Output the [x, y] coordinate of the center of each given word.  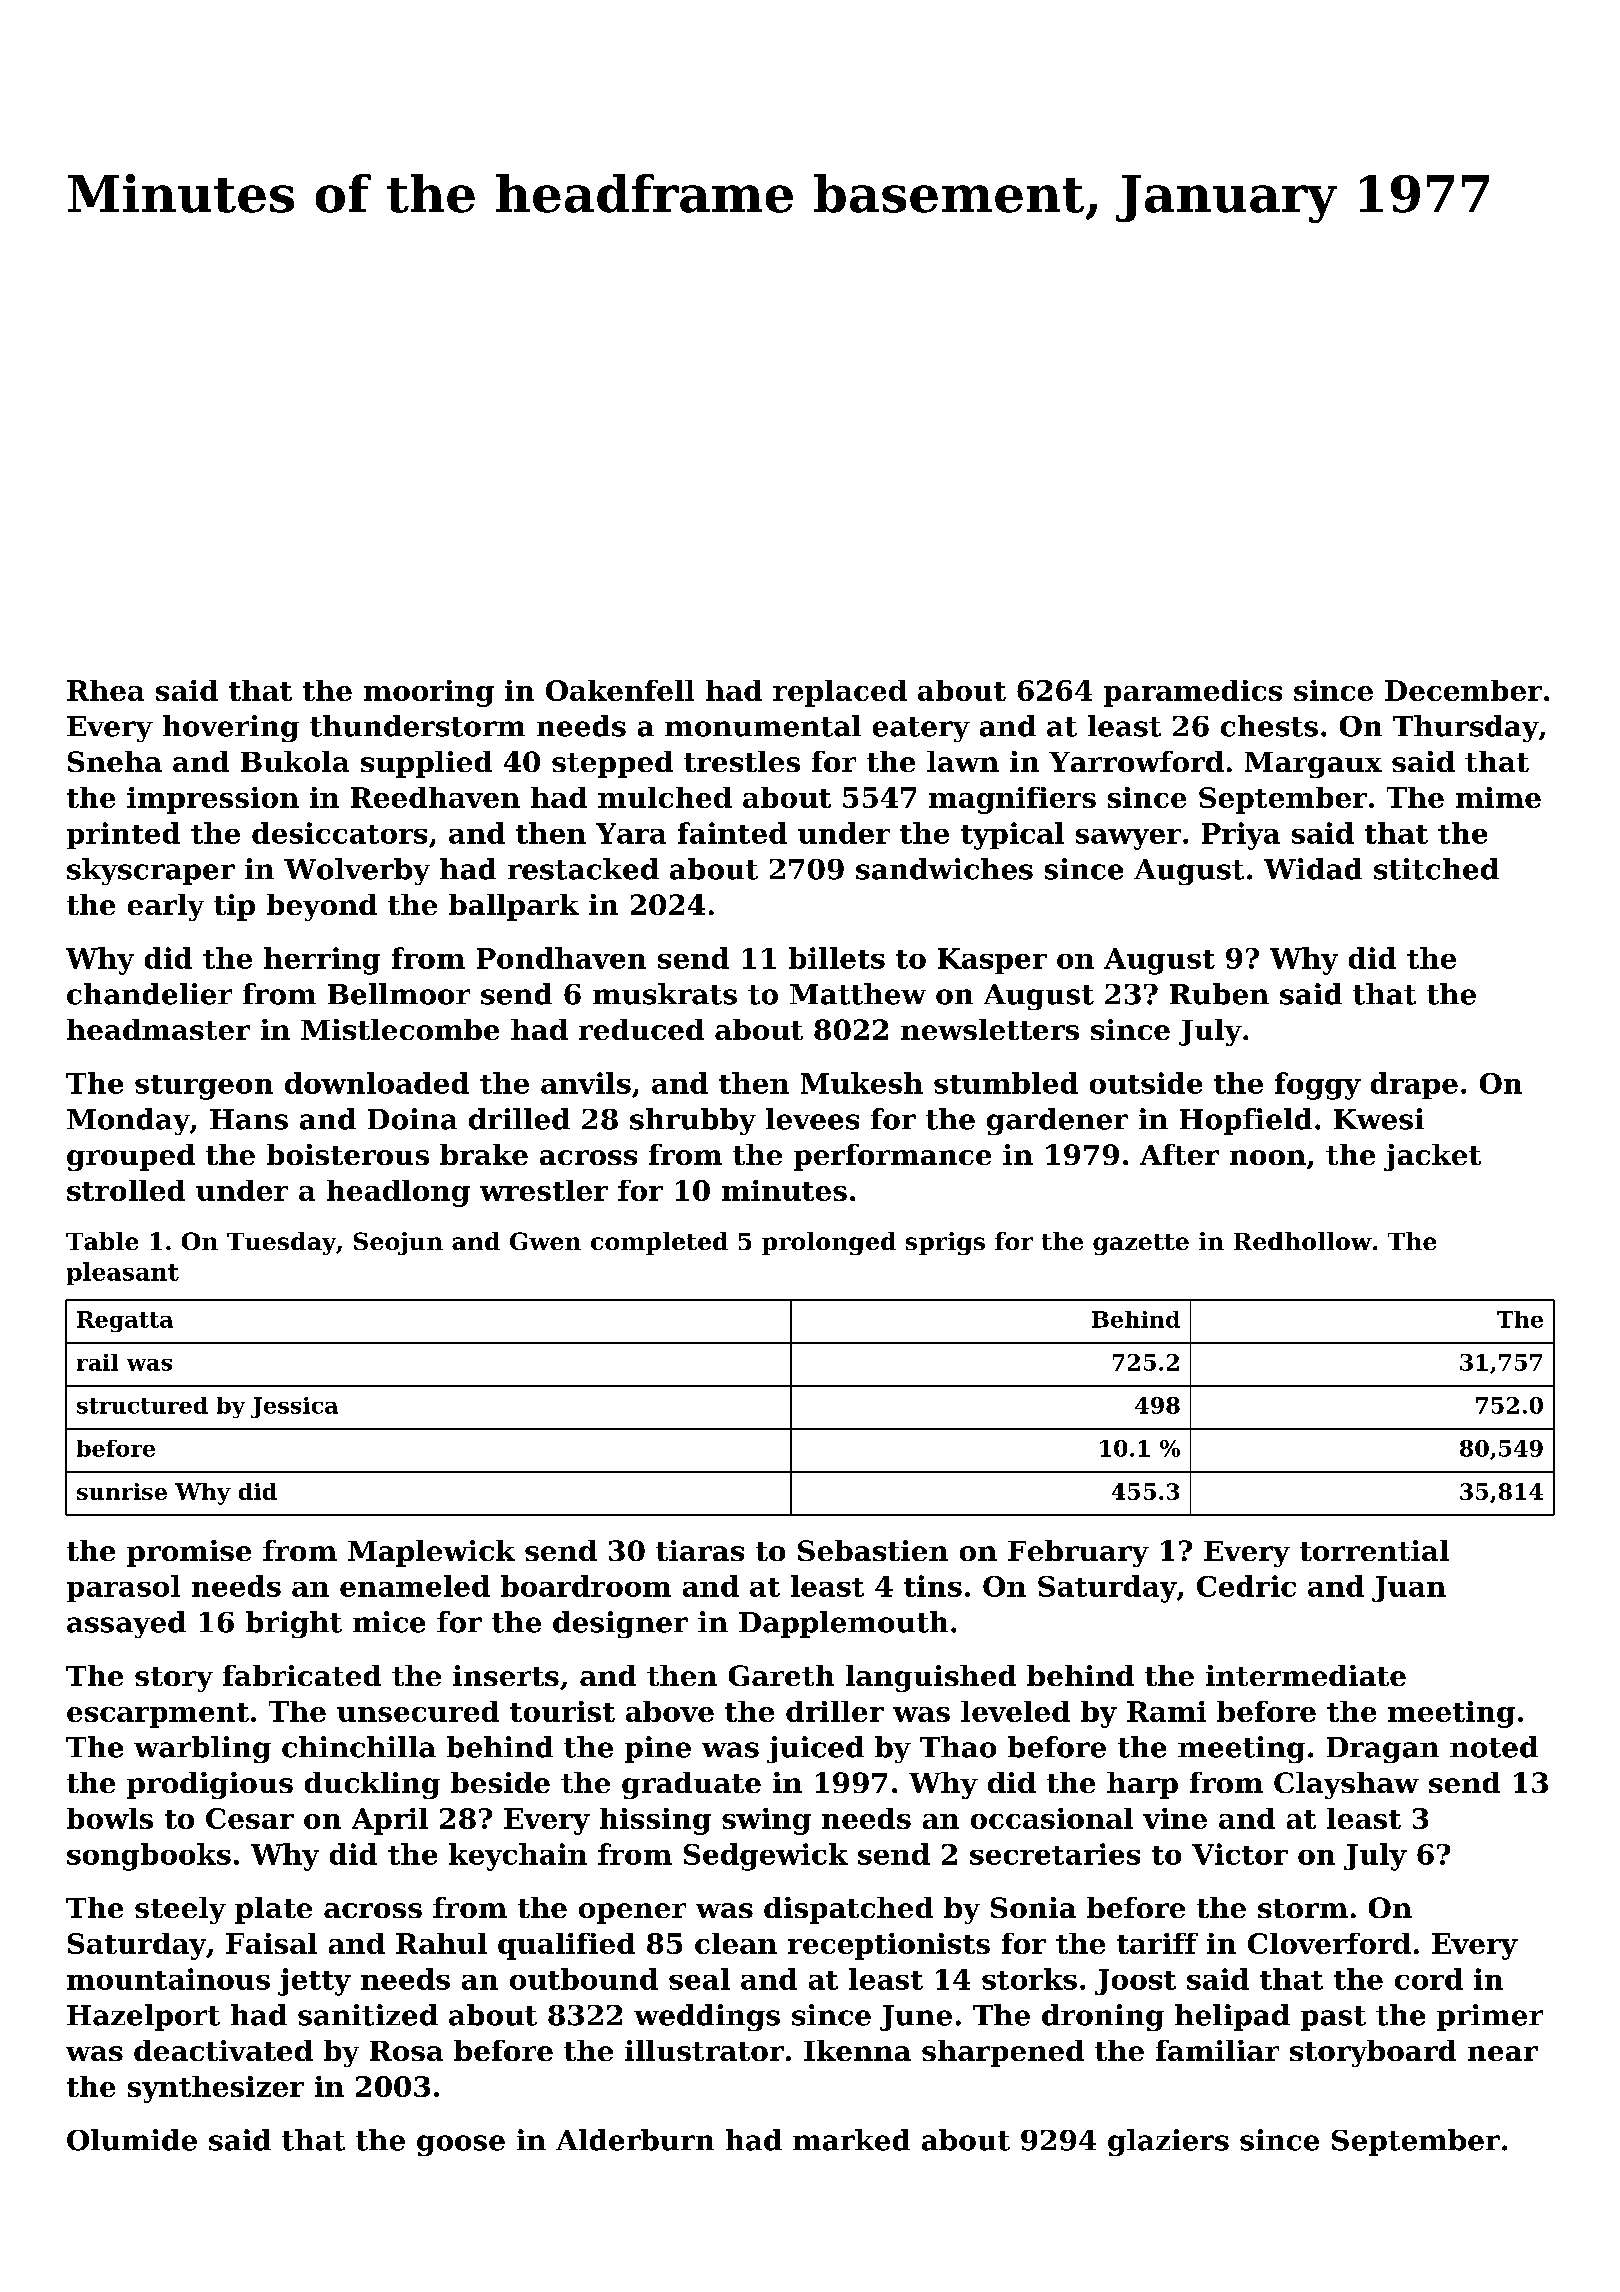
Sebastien [873, 1550]
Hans [249, 1119]
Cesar [250, 1818]
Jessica [294, 1407]
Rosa [406, 2051]
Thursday [1466, 728]
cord [1429, 1979]
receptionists [889, 1946]
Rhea [105, 690]
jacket [1432, 1157]
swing [766, 1821]
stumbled [1006, 1083]
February [1078, 1553]
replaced [840, 693]
